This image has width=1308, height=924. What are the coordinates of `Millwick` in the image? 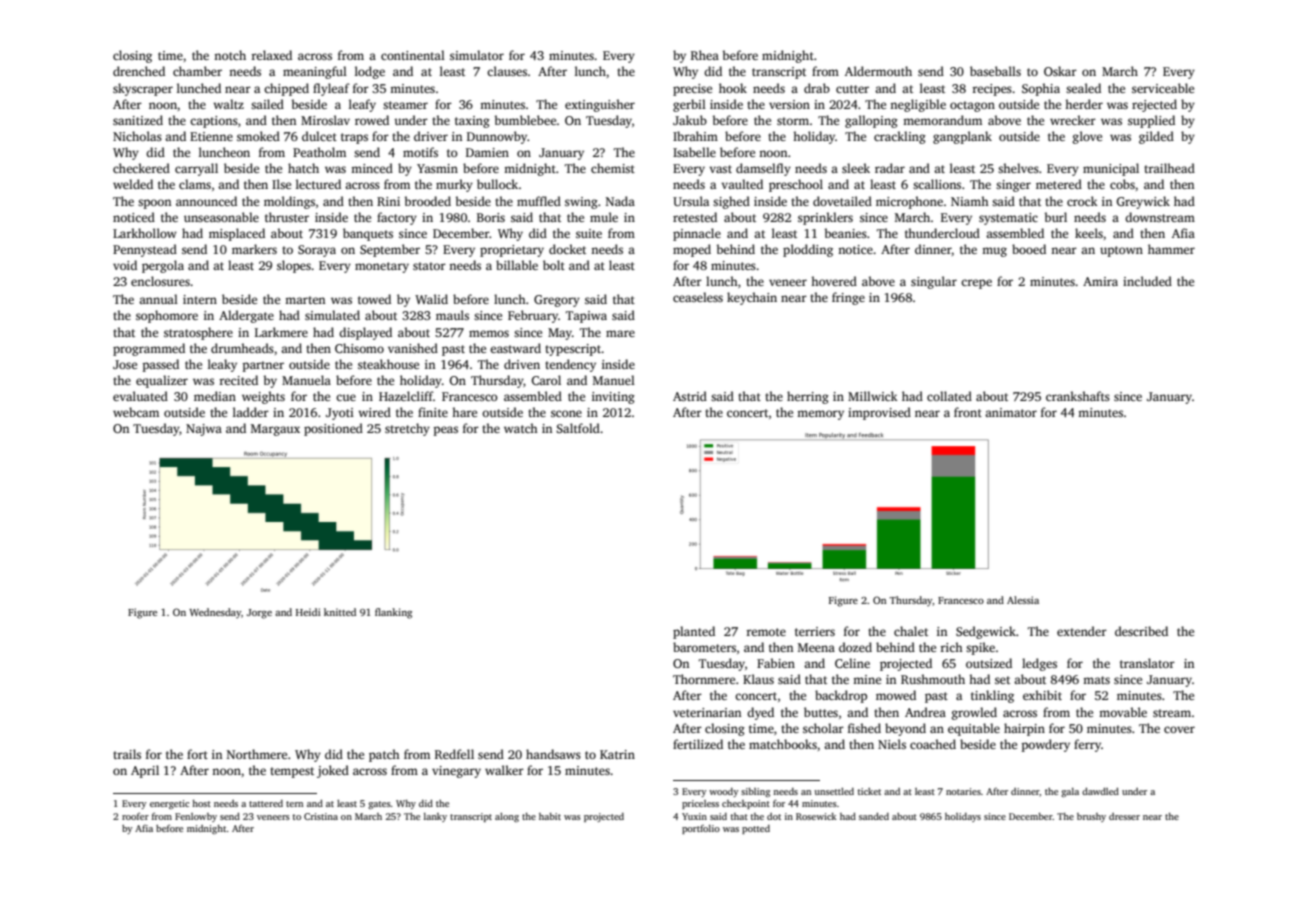 It's located at (873, 396).
